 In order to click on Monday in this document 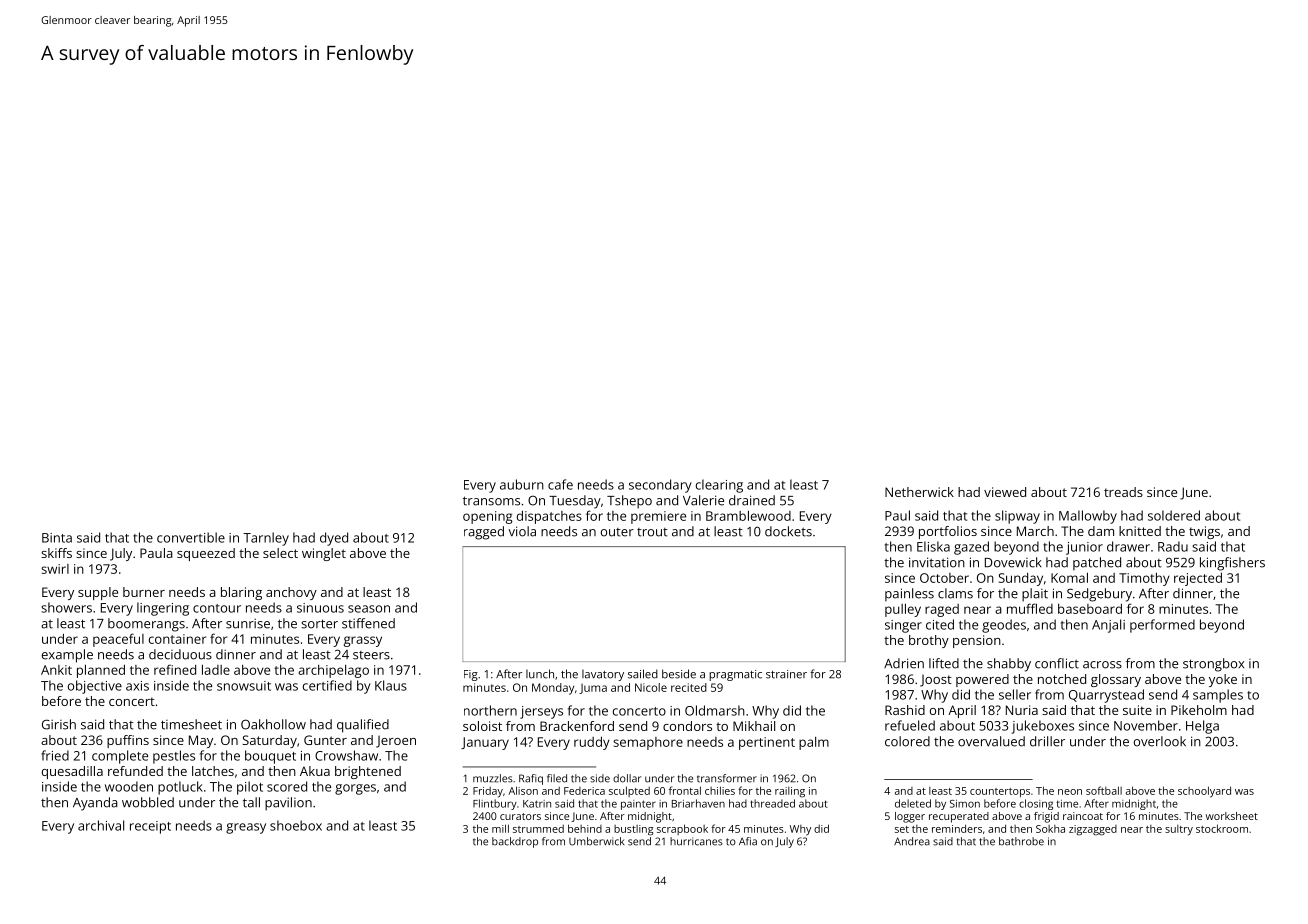, I will do `click(553, 689)`.
